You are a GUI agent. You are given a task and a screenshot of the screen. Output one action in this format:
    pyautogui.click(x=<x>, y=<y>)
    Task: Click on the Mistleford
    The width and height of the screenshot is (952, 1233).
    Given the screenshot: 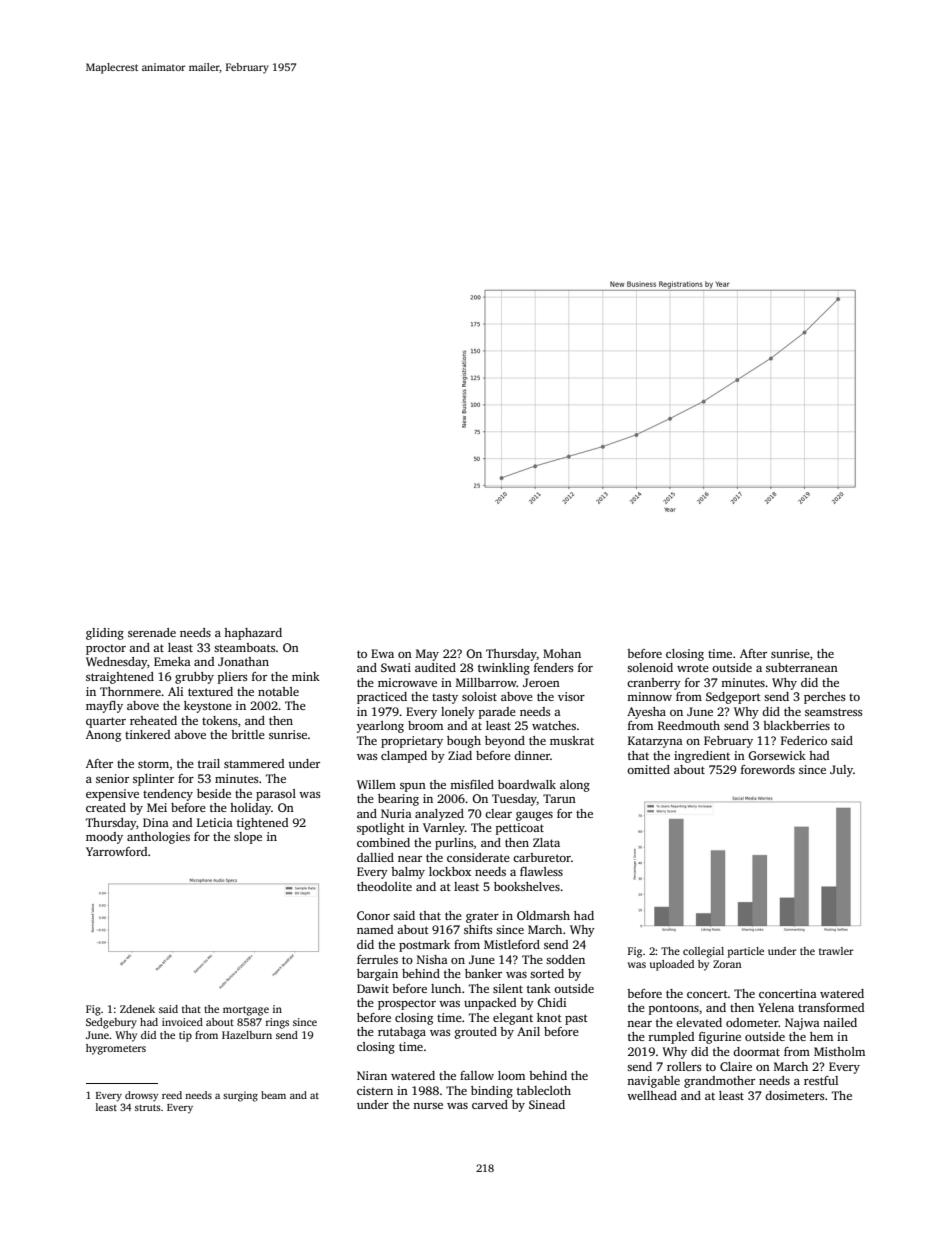 What is the action you would take?
    pyautogui.click(x=512, y=944)
